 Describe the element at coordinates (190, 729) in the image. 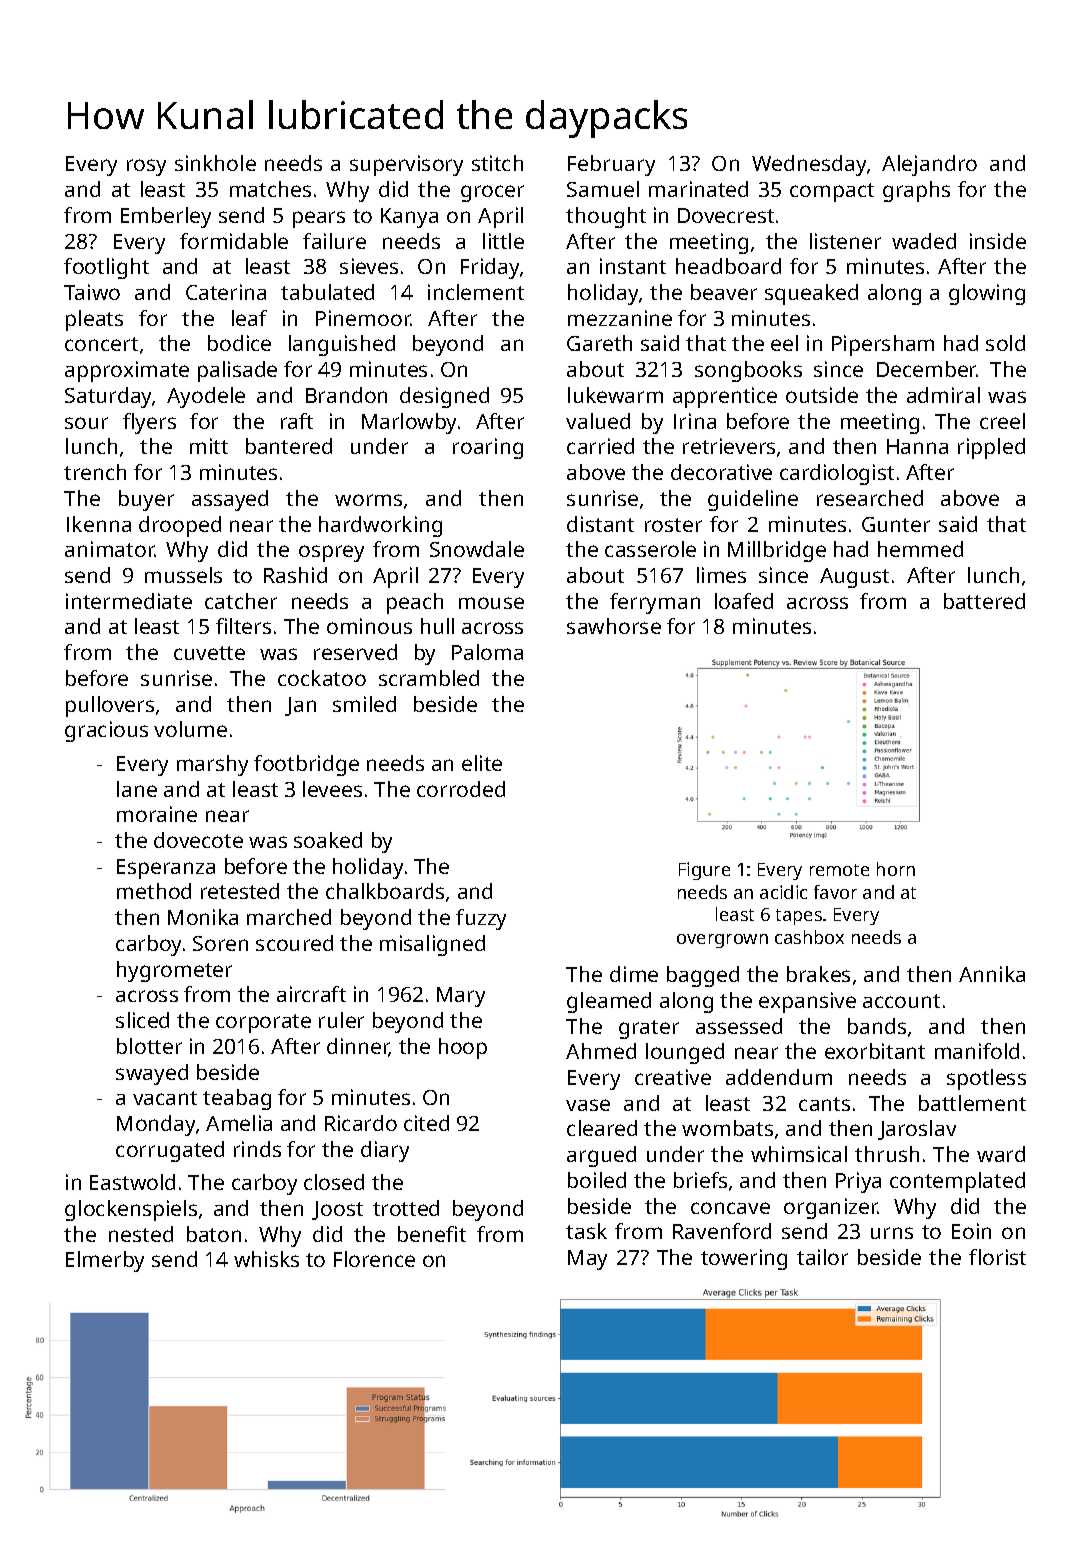

I see `volume` at that location.
